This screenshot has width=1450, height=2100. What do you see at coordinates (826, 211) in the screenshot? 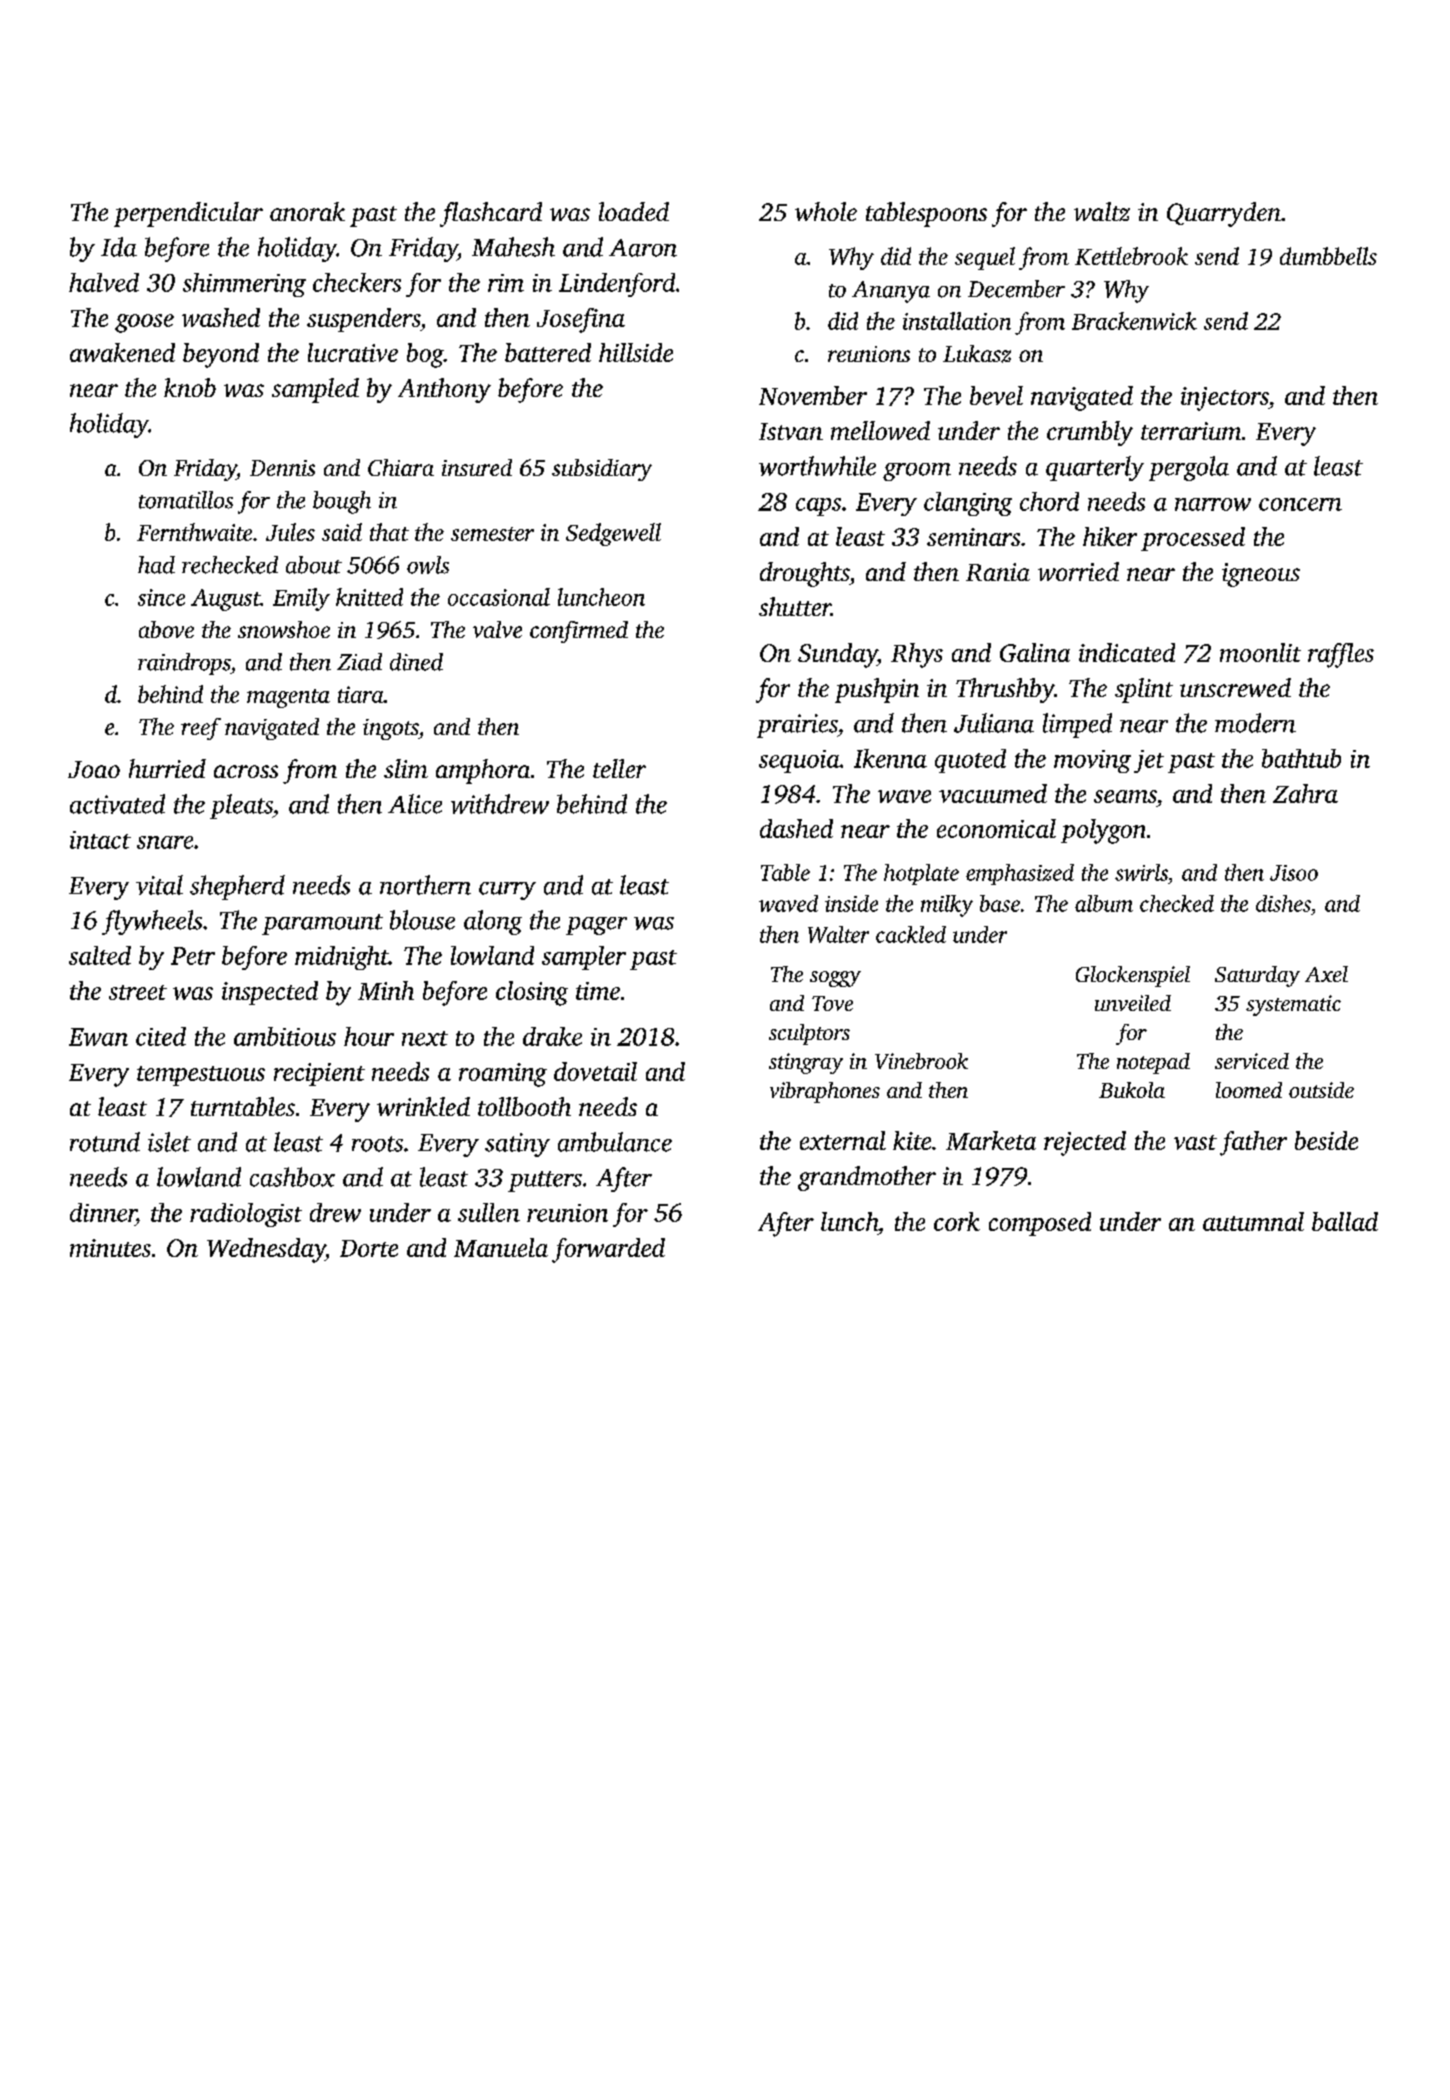
I see `whole` at bounding box center [826, 211].
